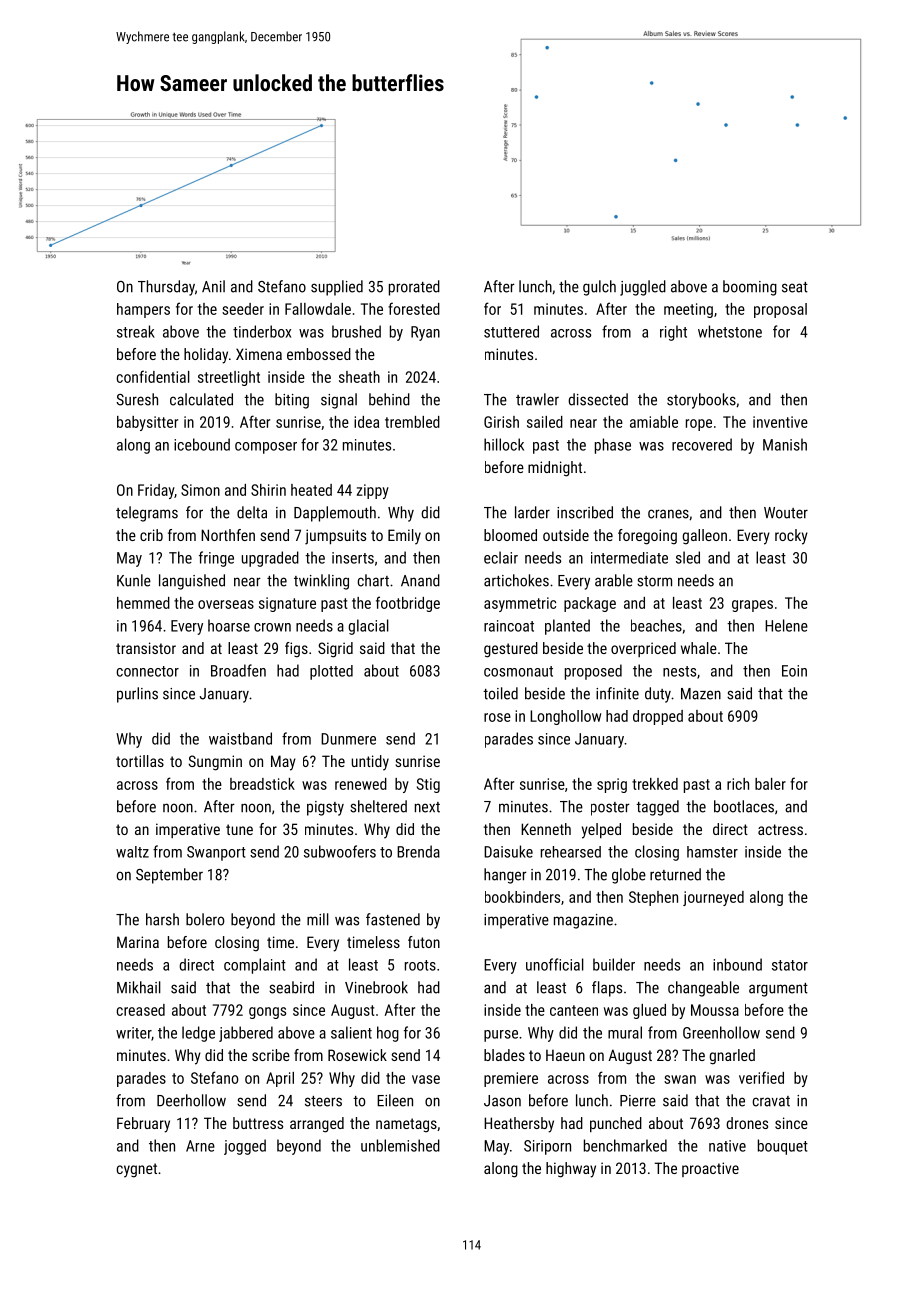 Image resolution: width=924 pixels, height=1308 pixels. I want to click on bookbinders, so click(522, 897).
